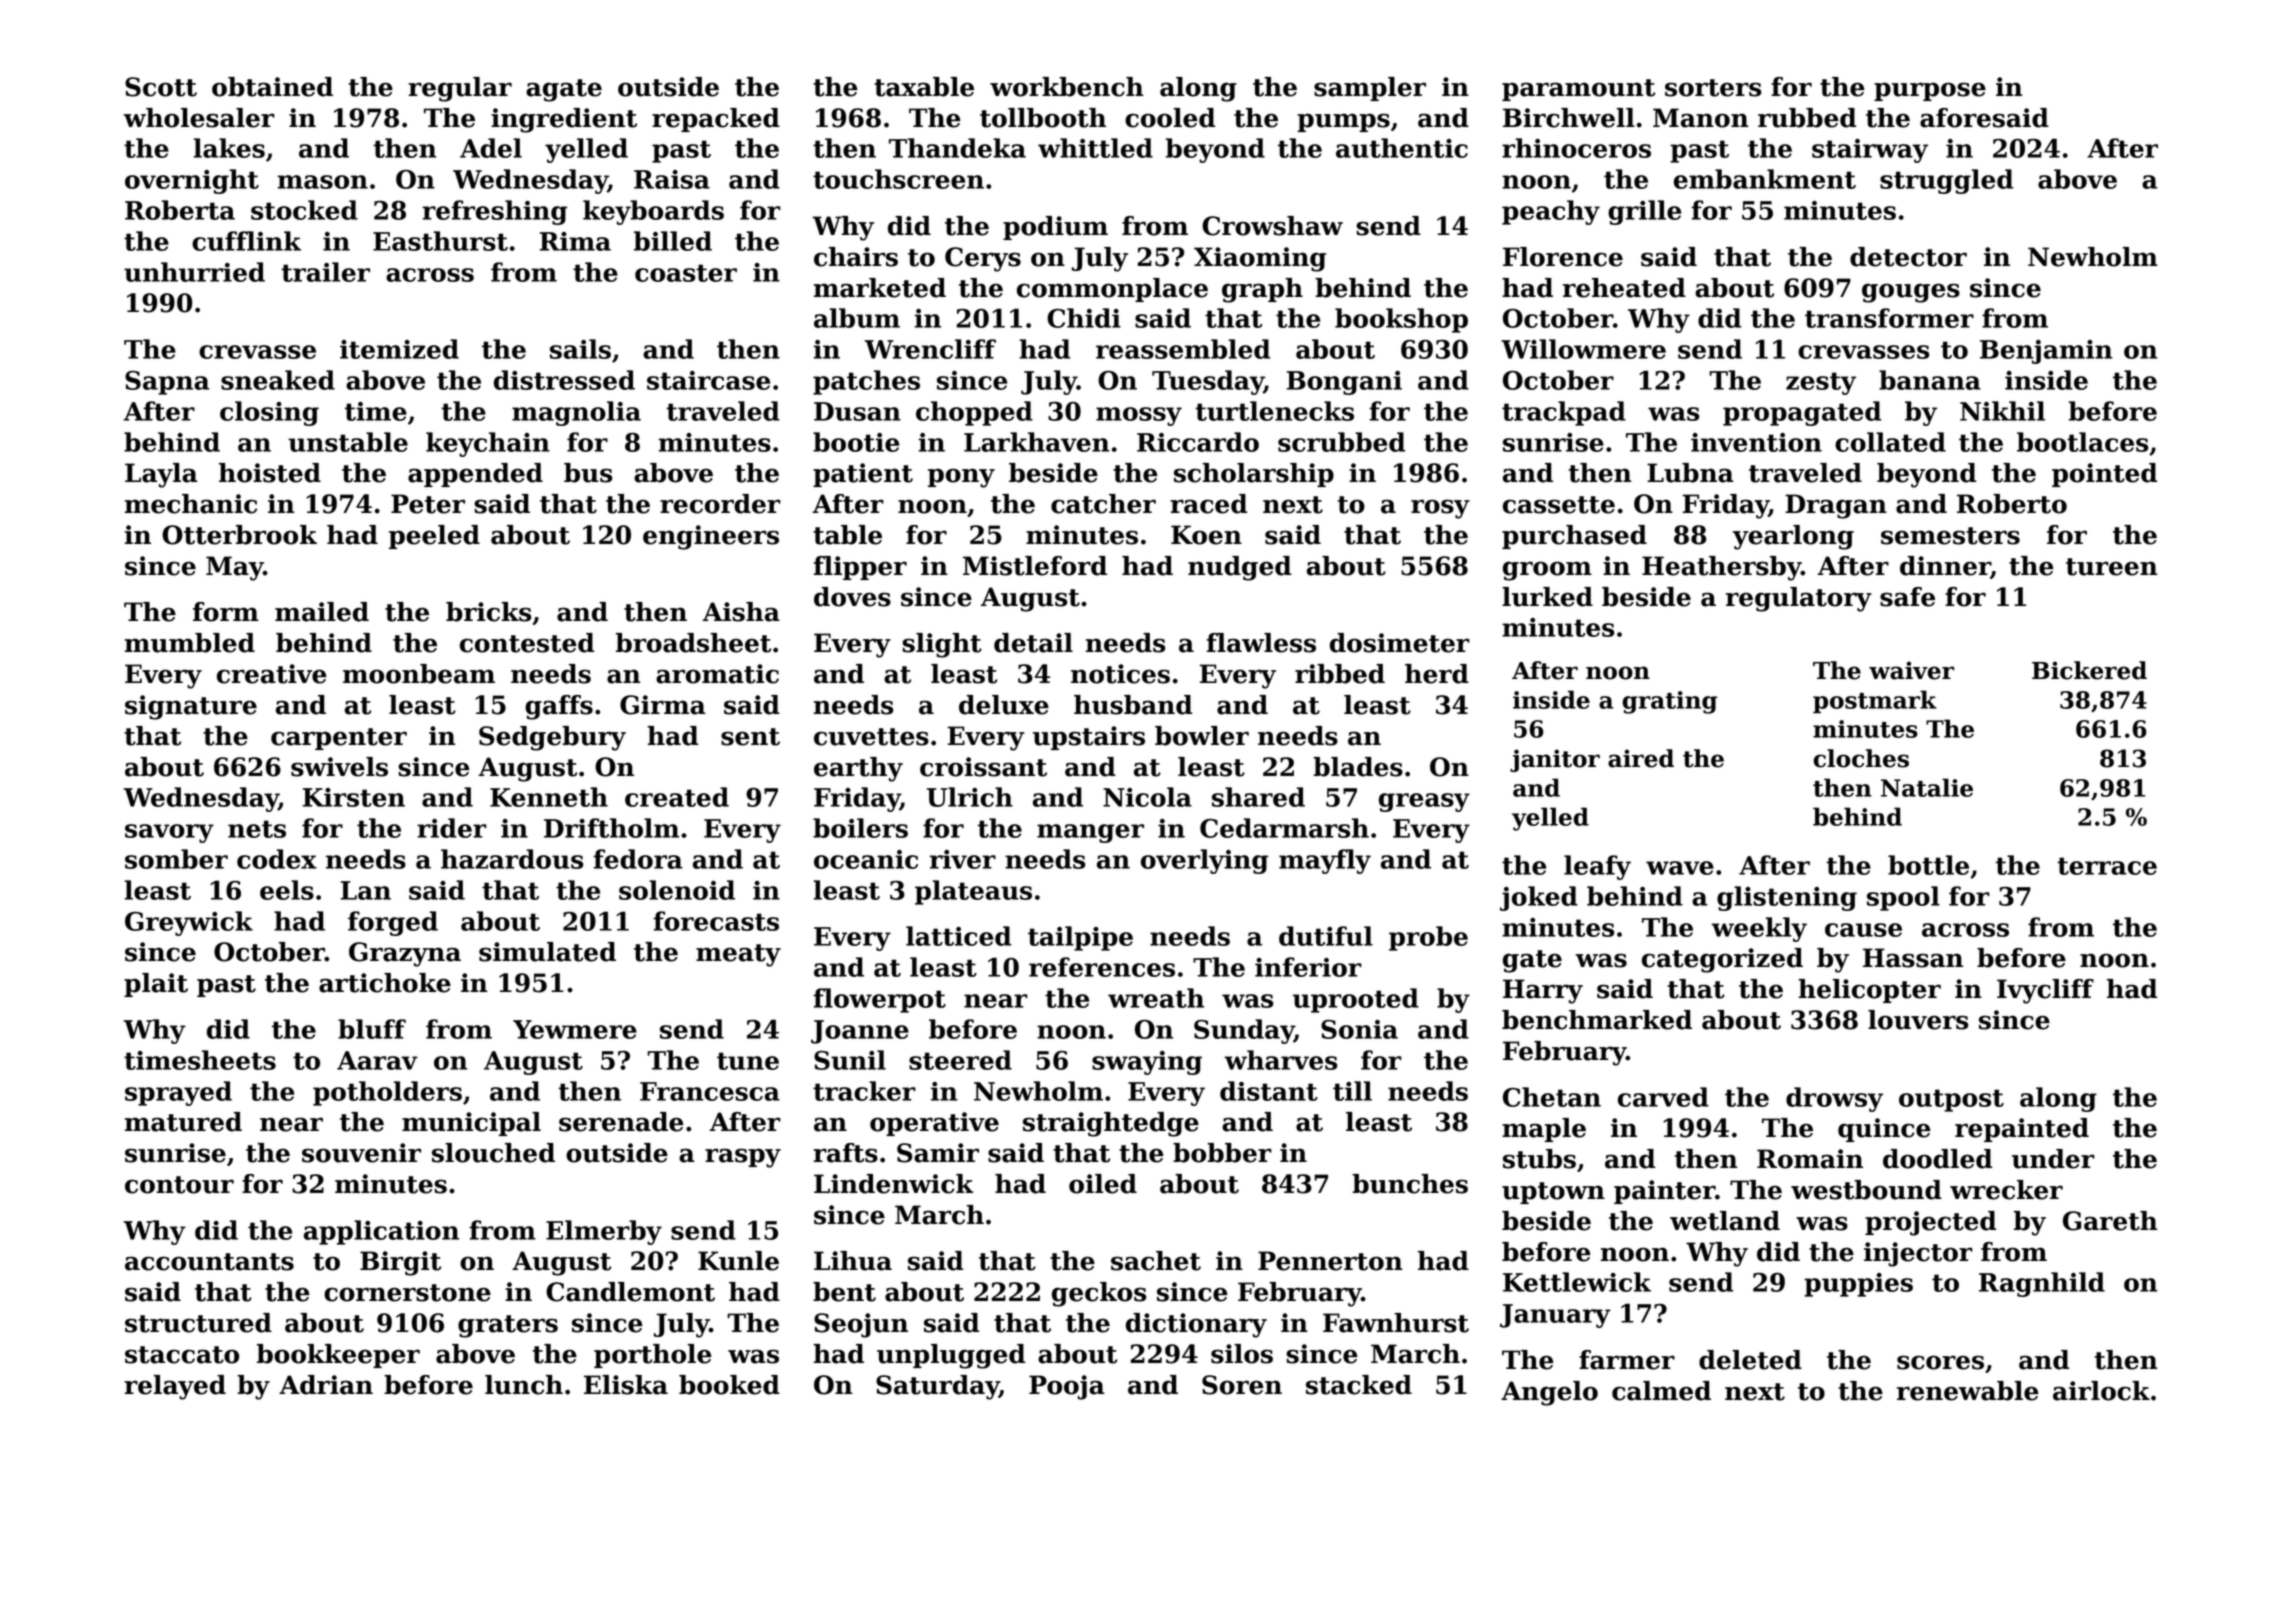 The width and height of the document is (2282, 1614). What do you see at coordinates (198, 1323) in the document?
I see `structured` at bounding box center [198, 1323].
